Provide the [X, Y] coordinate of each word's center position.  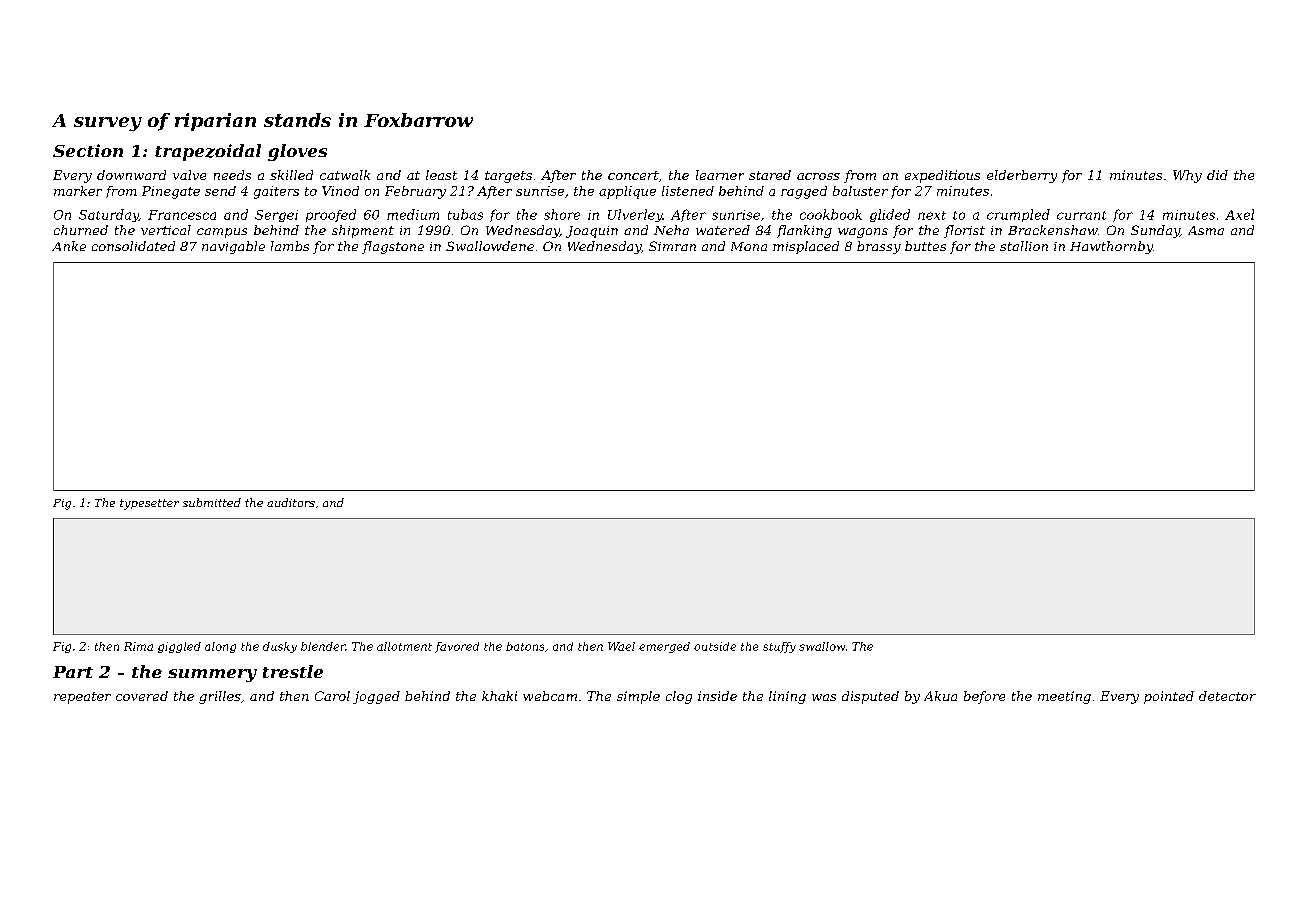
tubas [465, 214]
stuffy [779, 647]
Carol [332, 696]
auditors [291, 502]
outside [715, 646]
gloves [297, 152]
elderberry [1022, 176]
